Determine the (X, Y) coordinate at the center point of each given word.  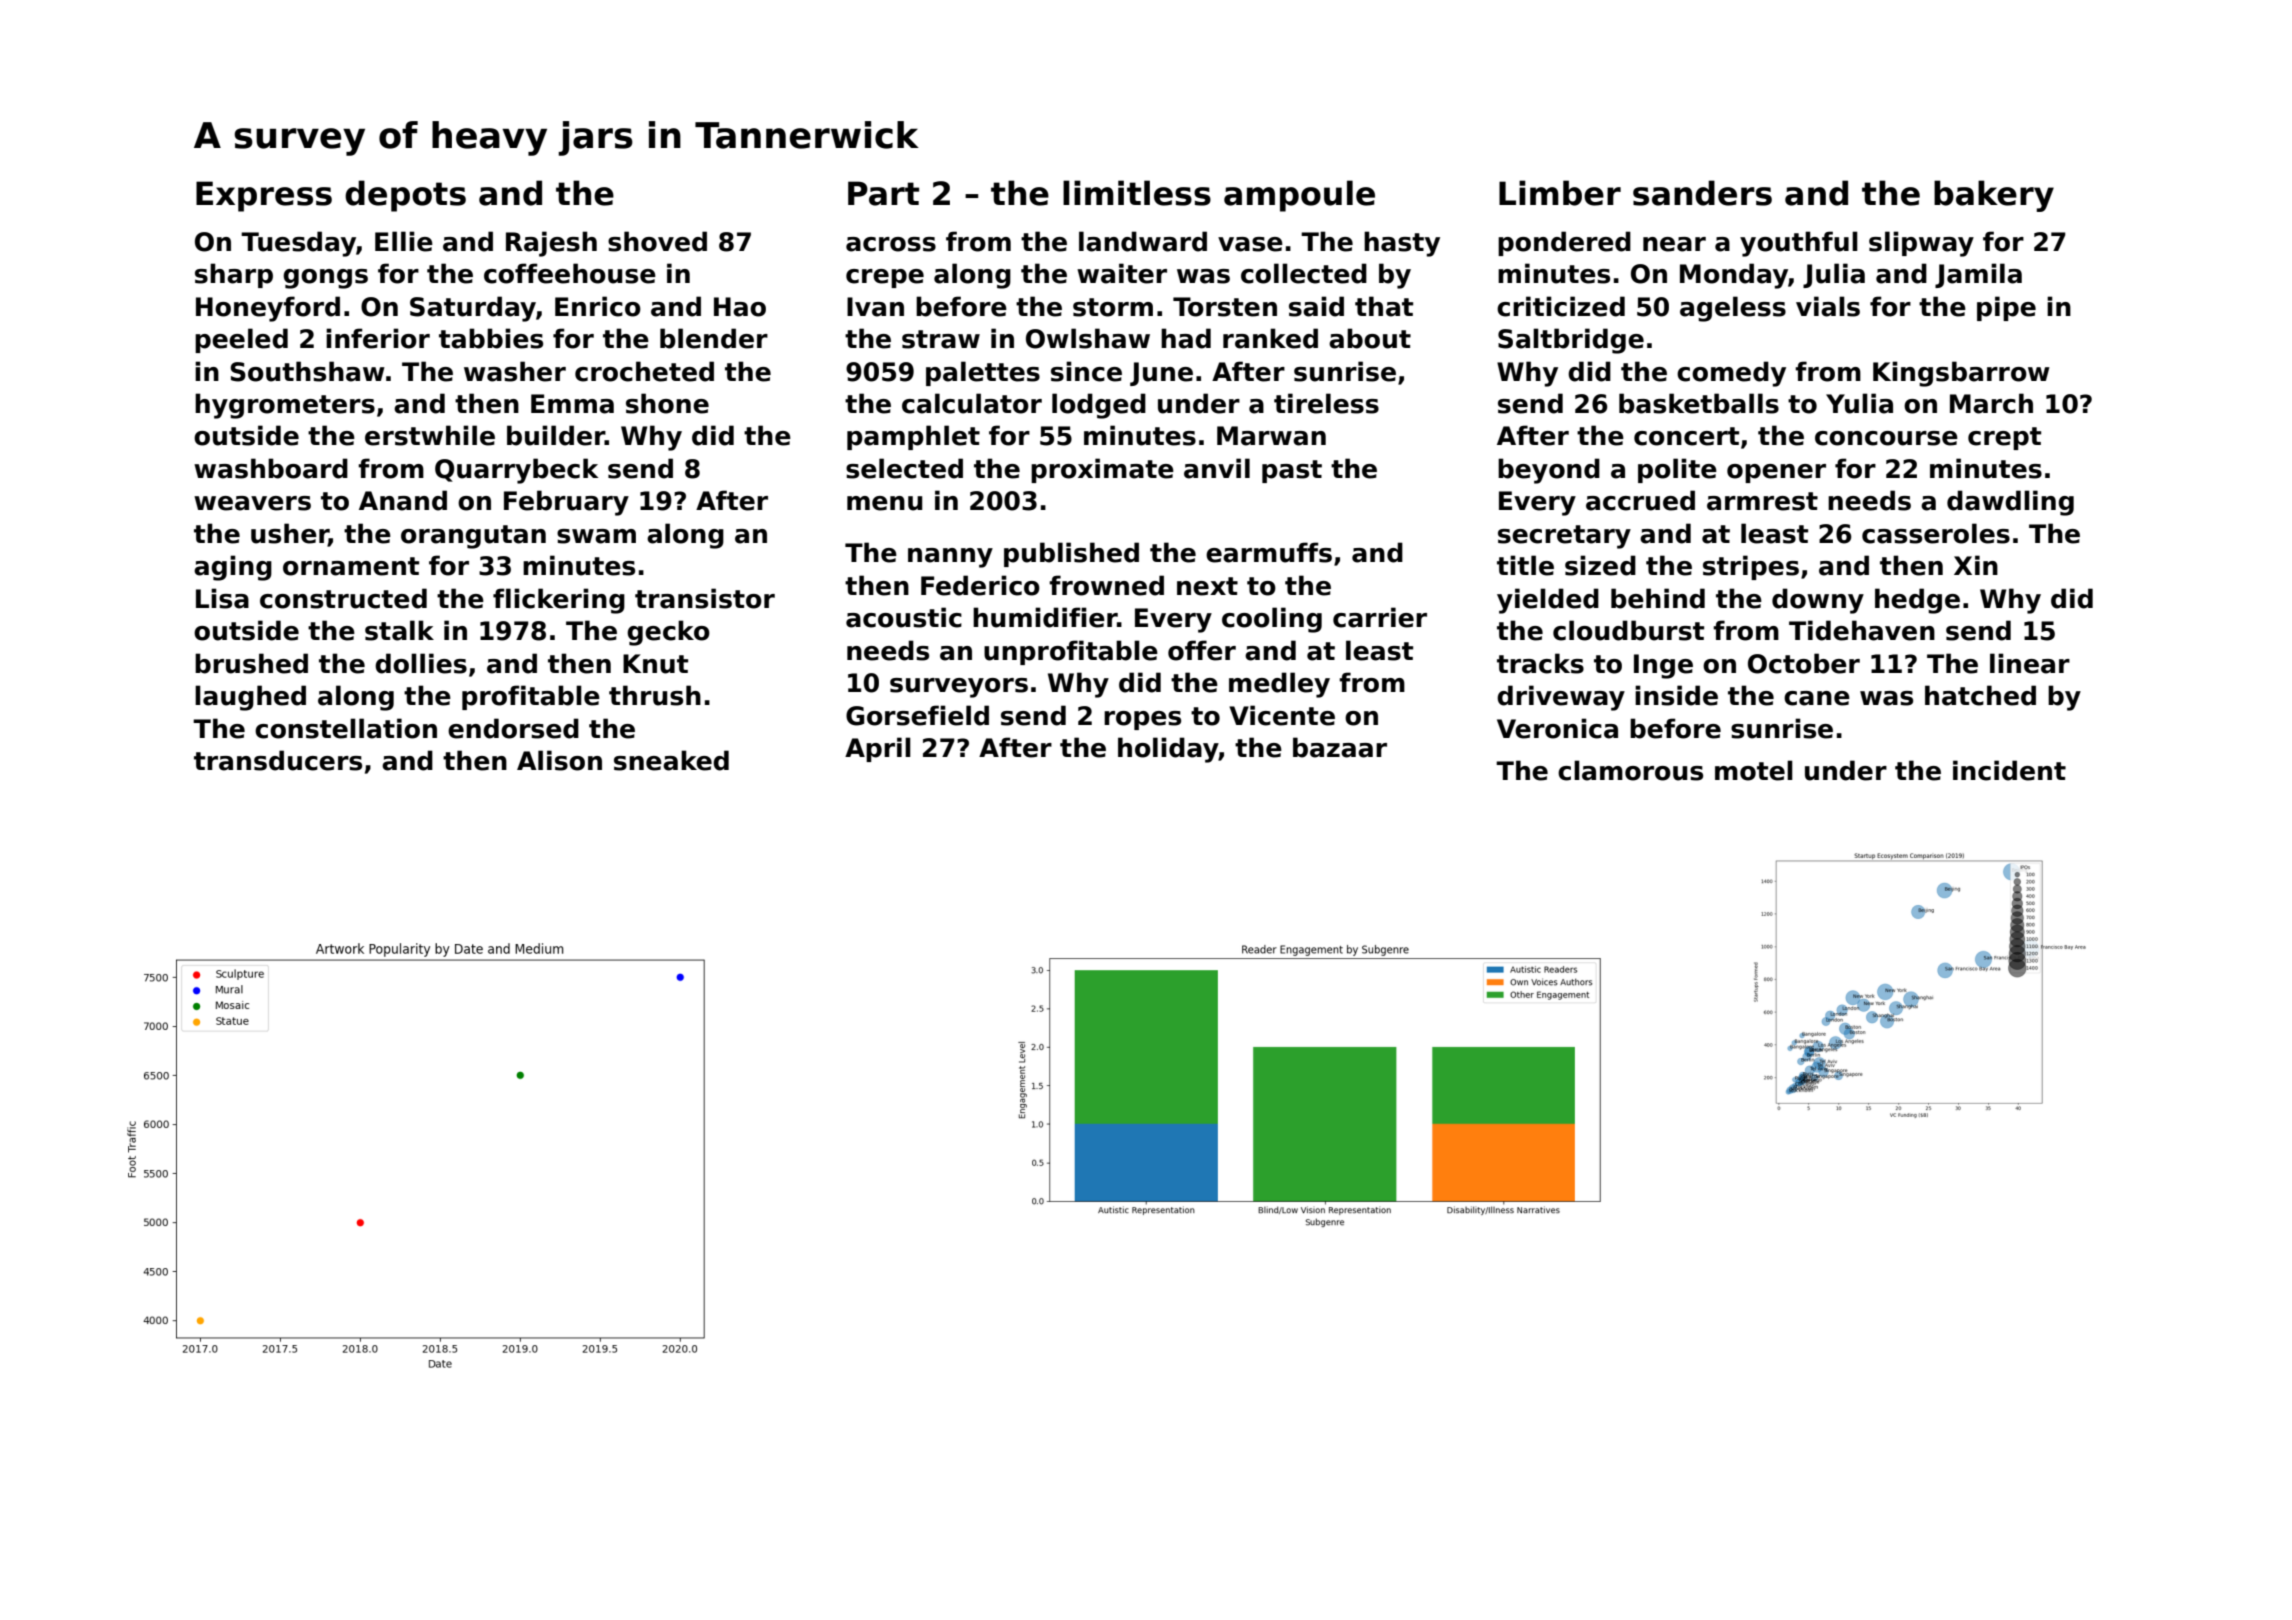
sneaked (671, 760)
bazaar (1340, 747)
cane (1817, 698)
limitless (1137, 193)
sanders (1702, 193)
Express (264, 196)
